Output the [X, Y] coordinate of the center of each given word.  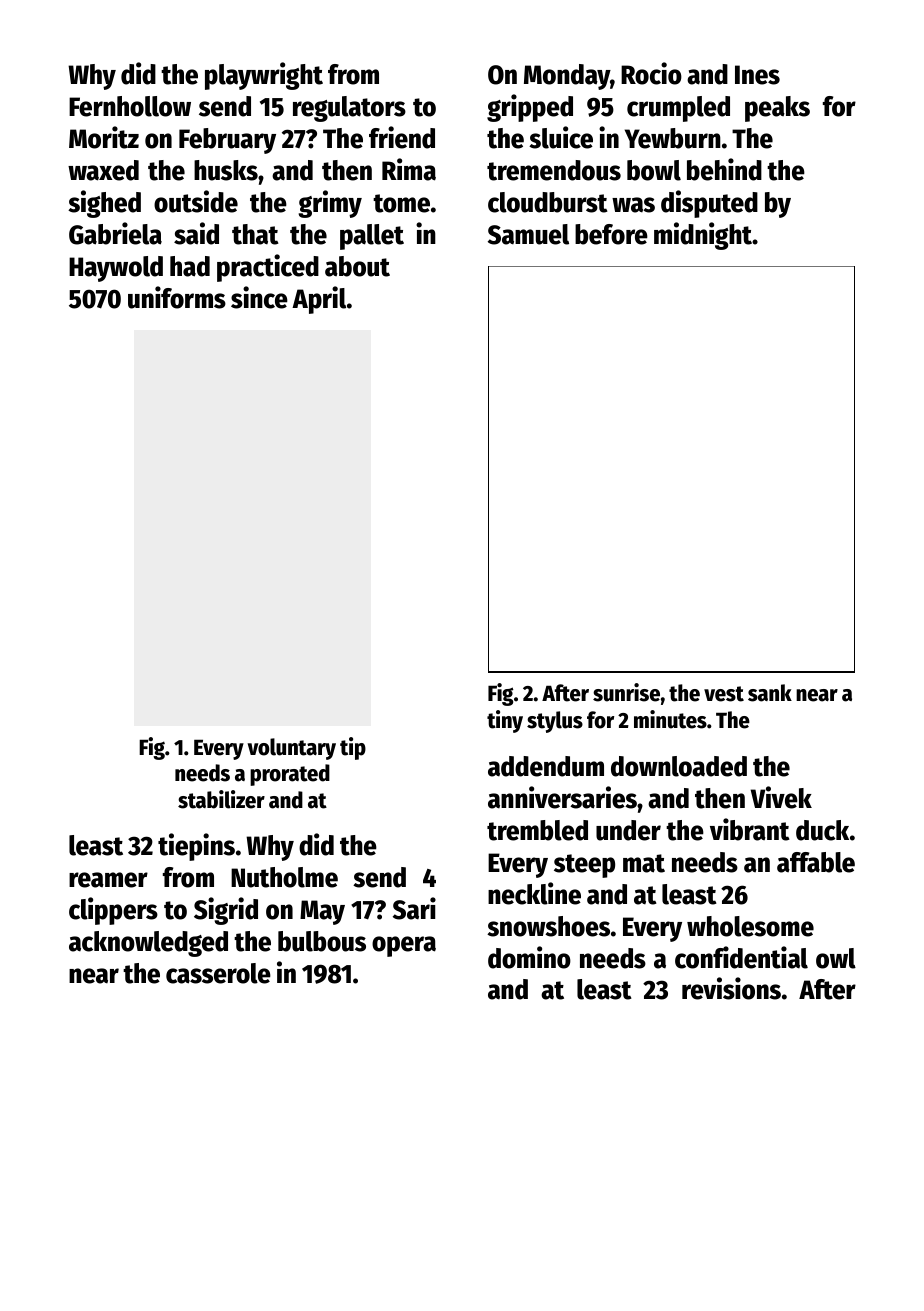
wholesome [750, 926]
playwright [264, 76]
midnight [703, 236]
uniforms [177, 297]
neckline [534, 893]
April [319, 300]
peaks [777, 109]
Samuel [528, 234]
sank [770, 693]
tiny [505, 721]
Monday [567, 77]
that [255, 234]
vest [724, 694]
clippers [113, 911]
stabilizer [221, 799]
